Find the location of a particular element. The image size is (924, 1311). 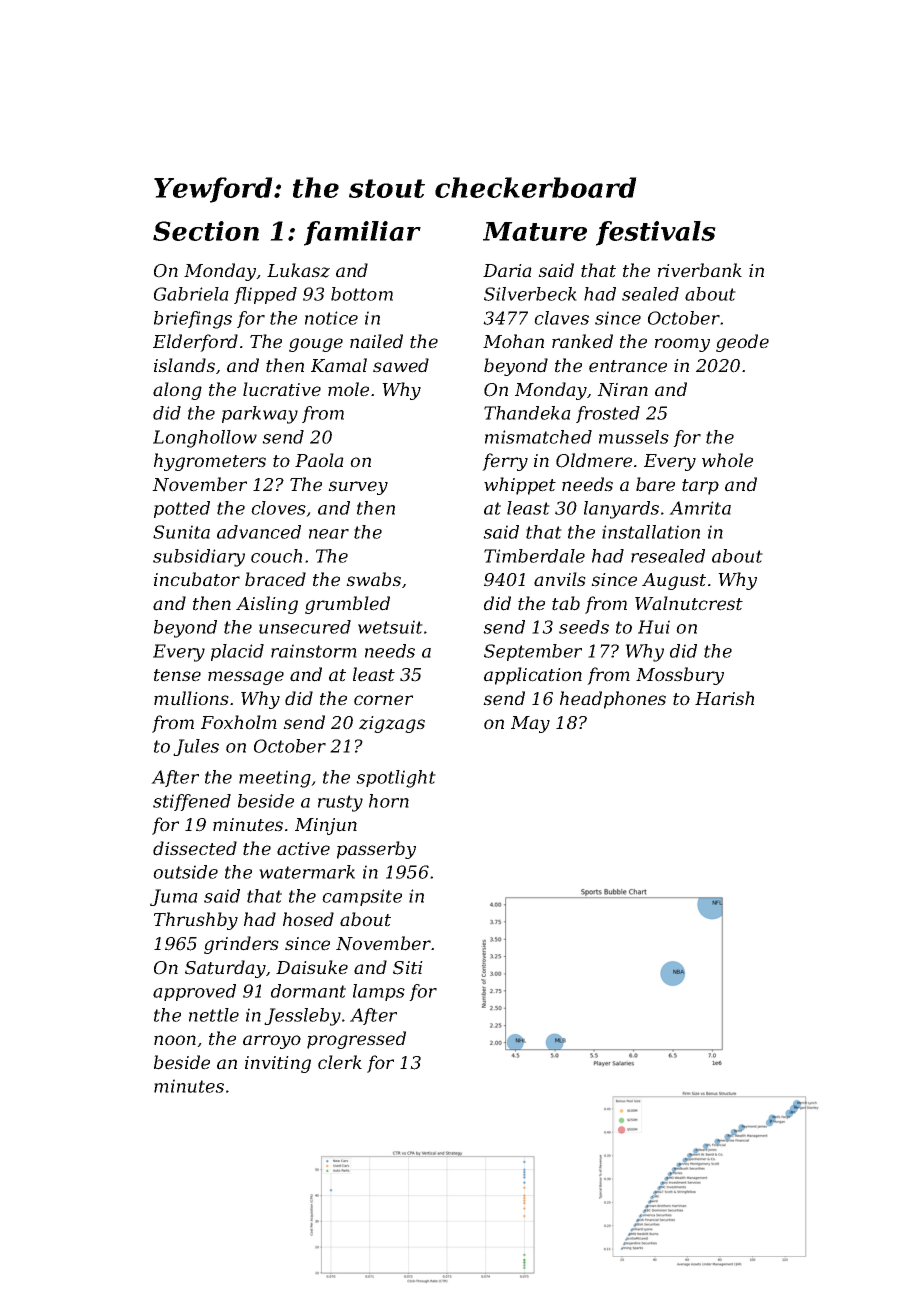

Mature is located at coordinates (535, 231).
